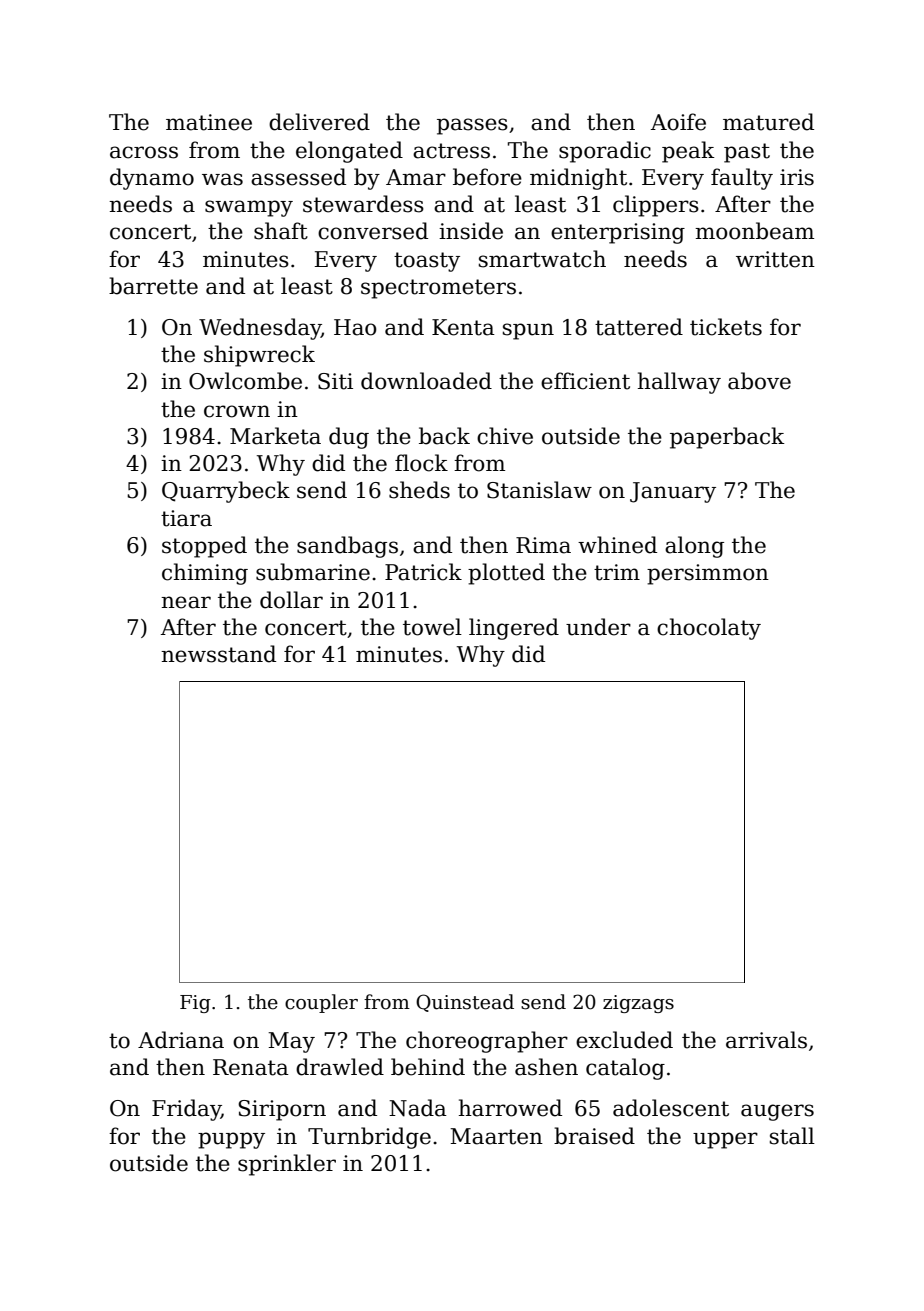 This screenshot has width=924, height=1311. What do you see at coordinates (218, 654) in the screenshot?
I see `newsstand` at bounding box center [218, 654].
